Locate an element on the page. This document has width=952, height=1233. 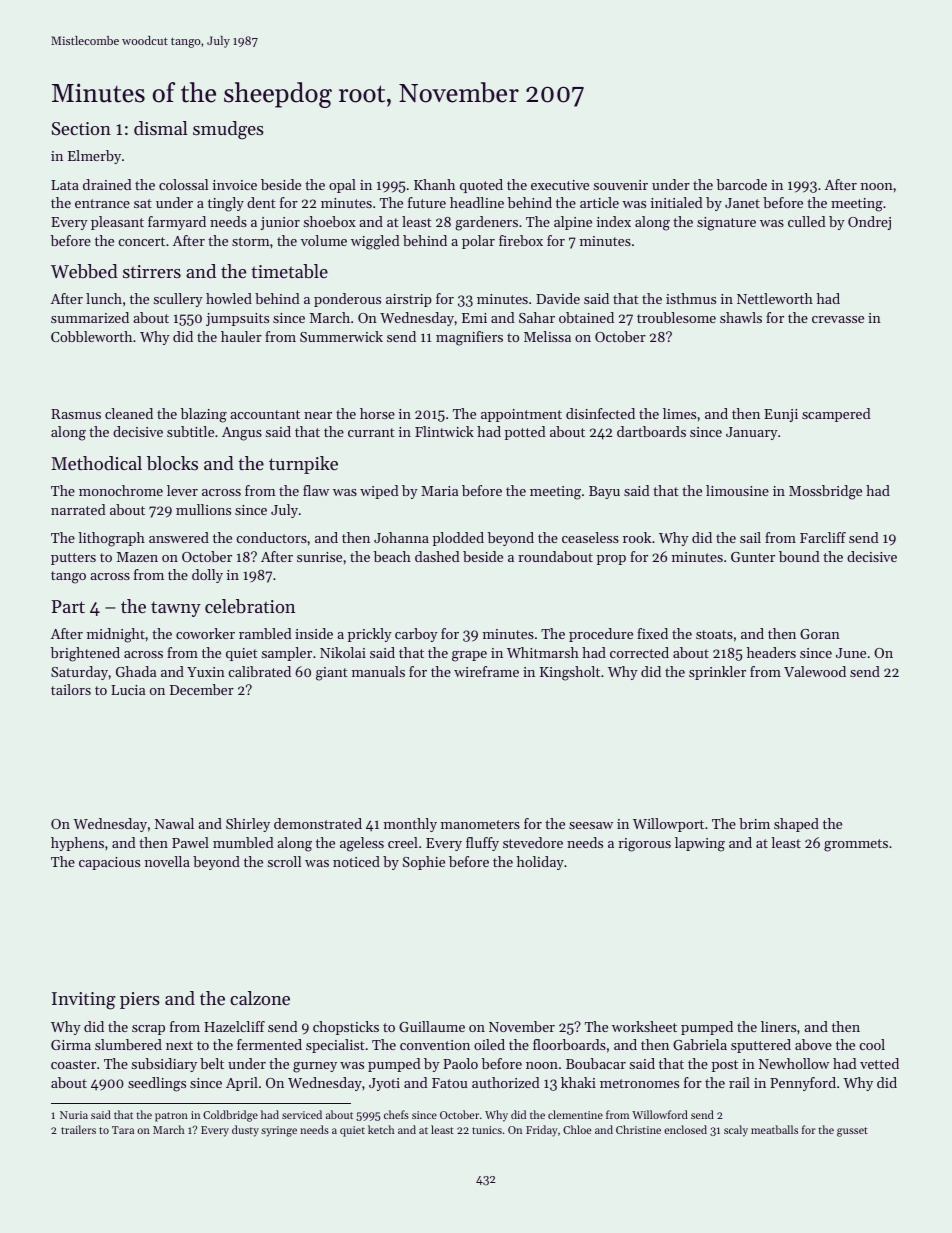
shaped is located at coordinates (796, 825).
